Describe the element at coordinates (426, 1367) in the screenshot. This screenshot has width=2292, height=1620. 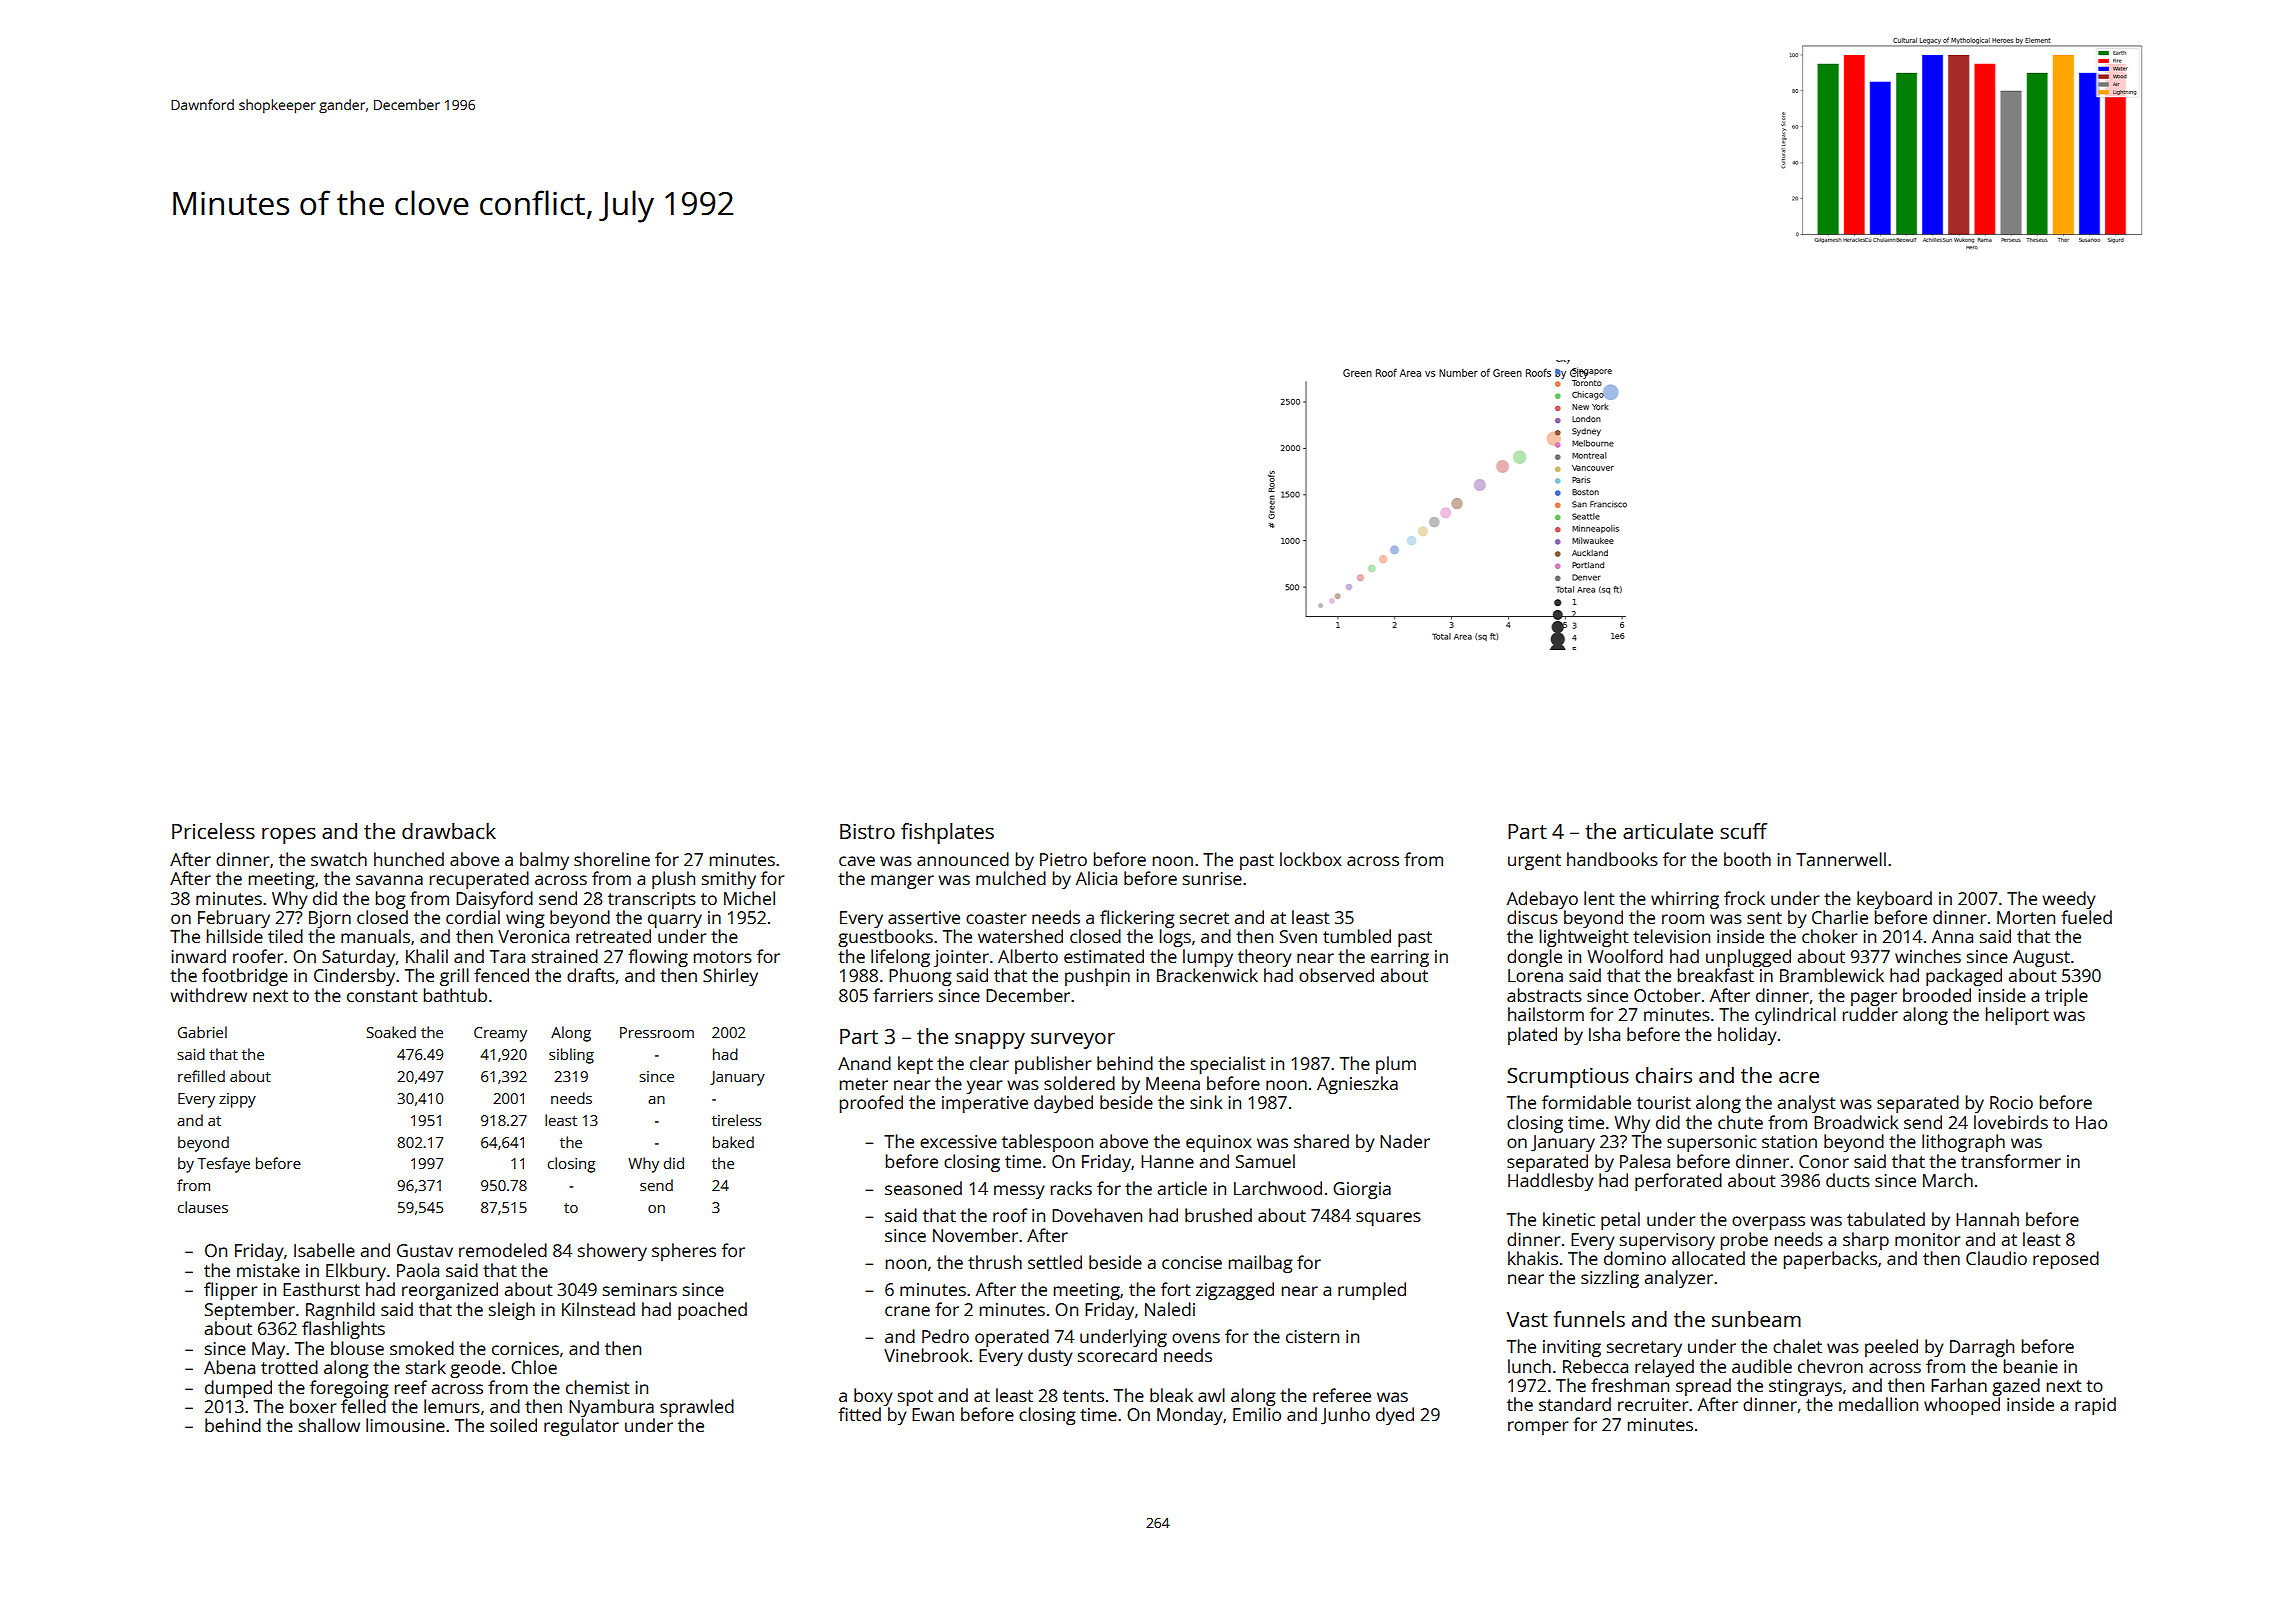
I see `stark` at that location.
